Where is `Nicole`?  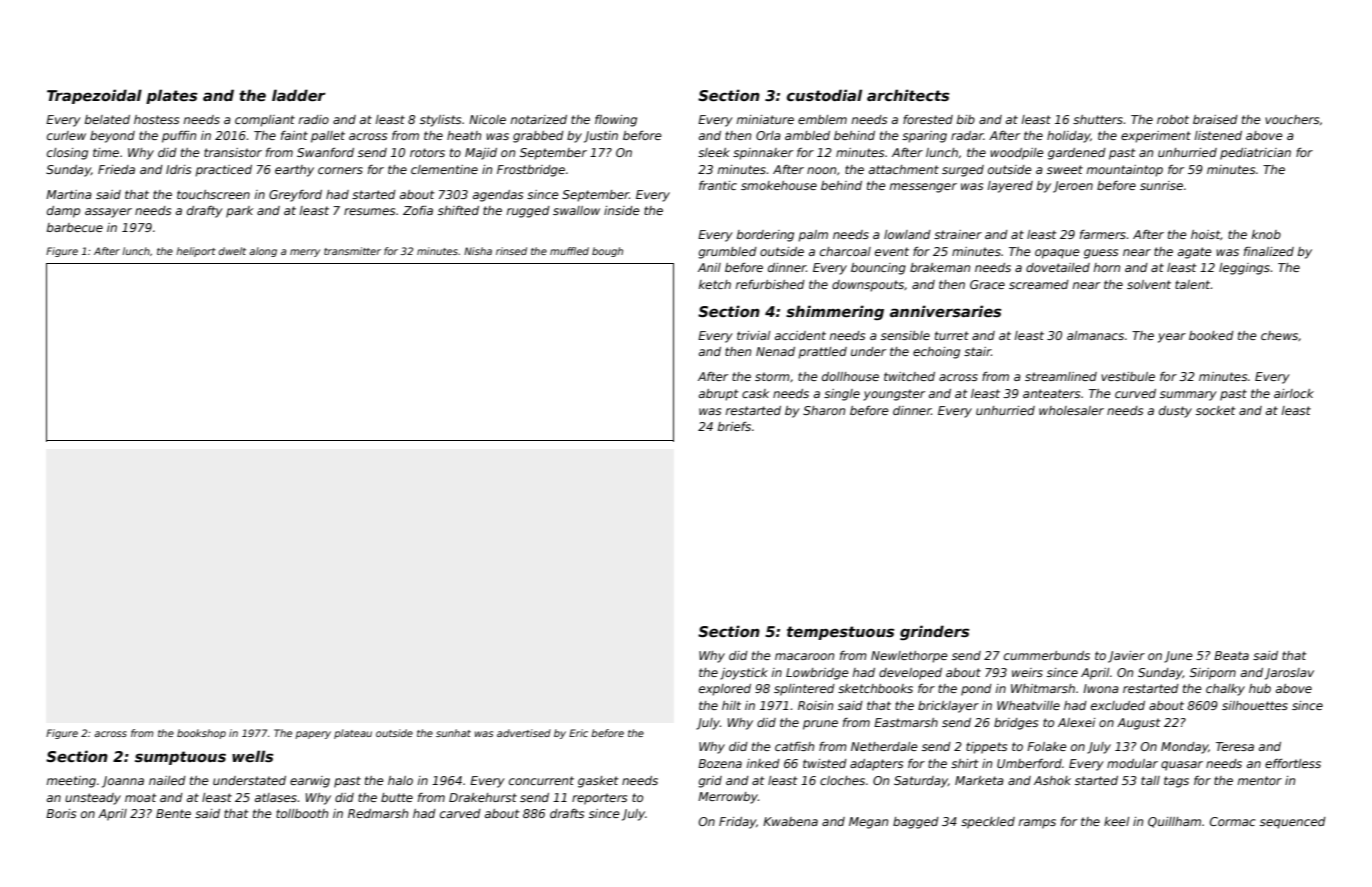 Nicole is located at coordinates (487, 119).
